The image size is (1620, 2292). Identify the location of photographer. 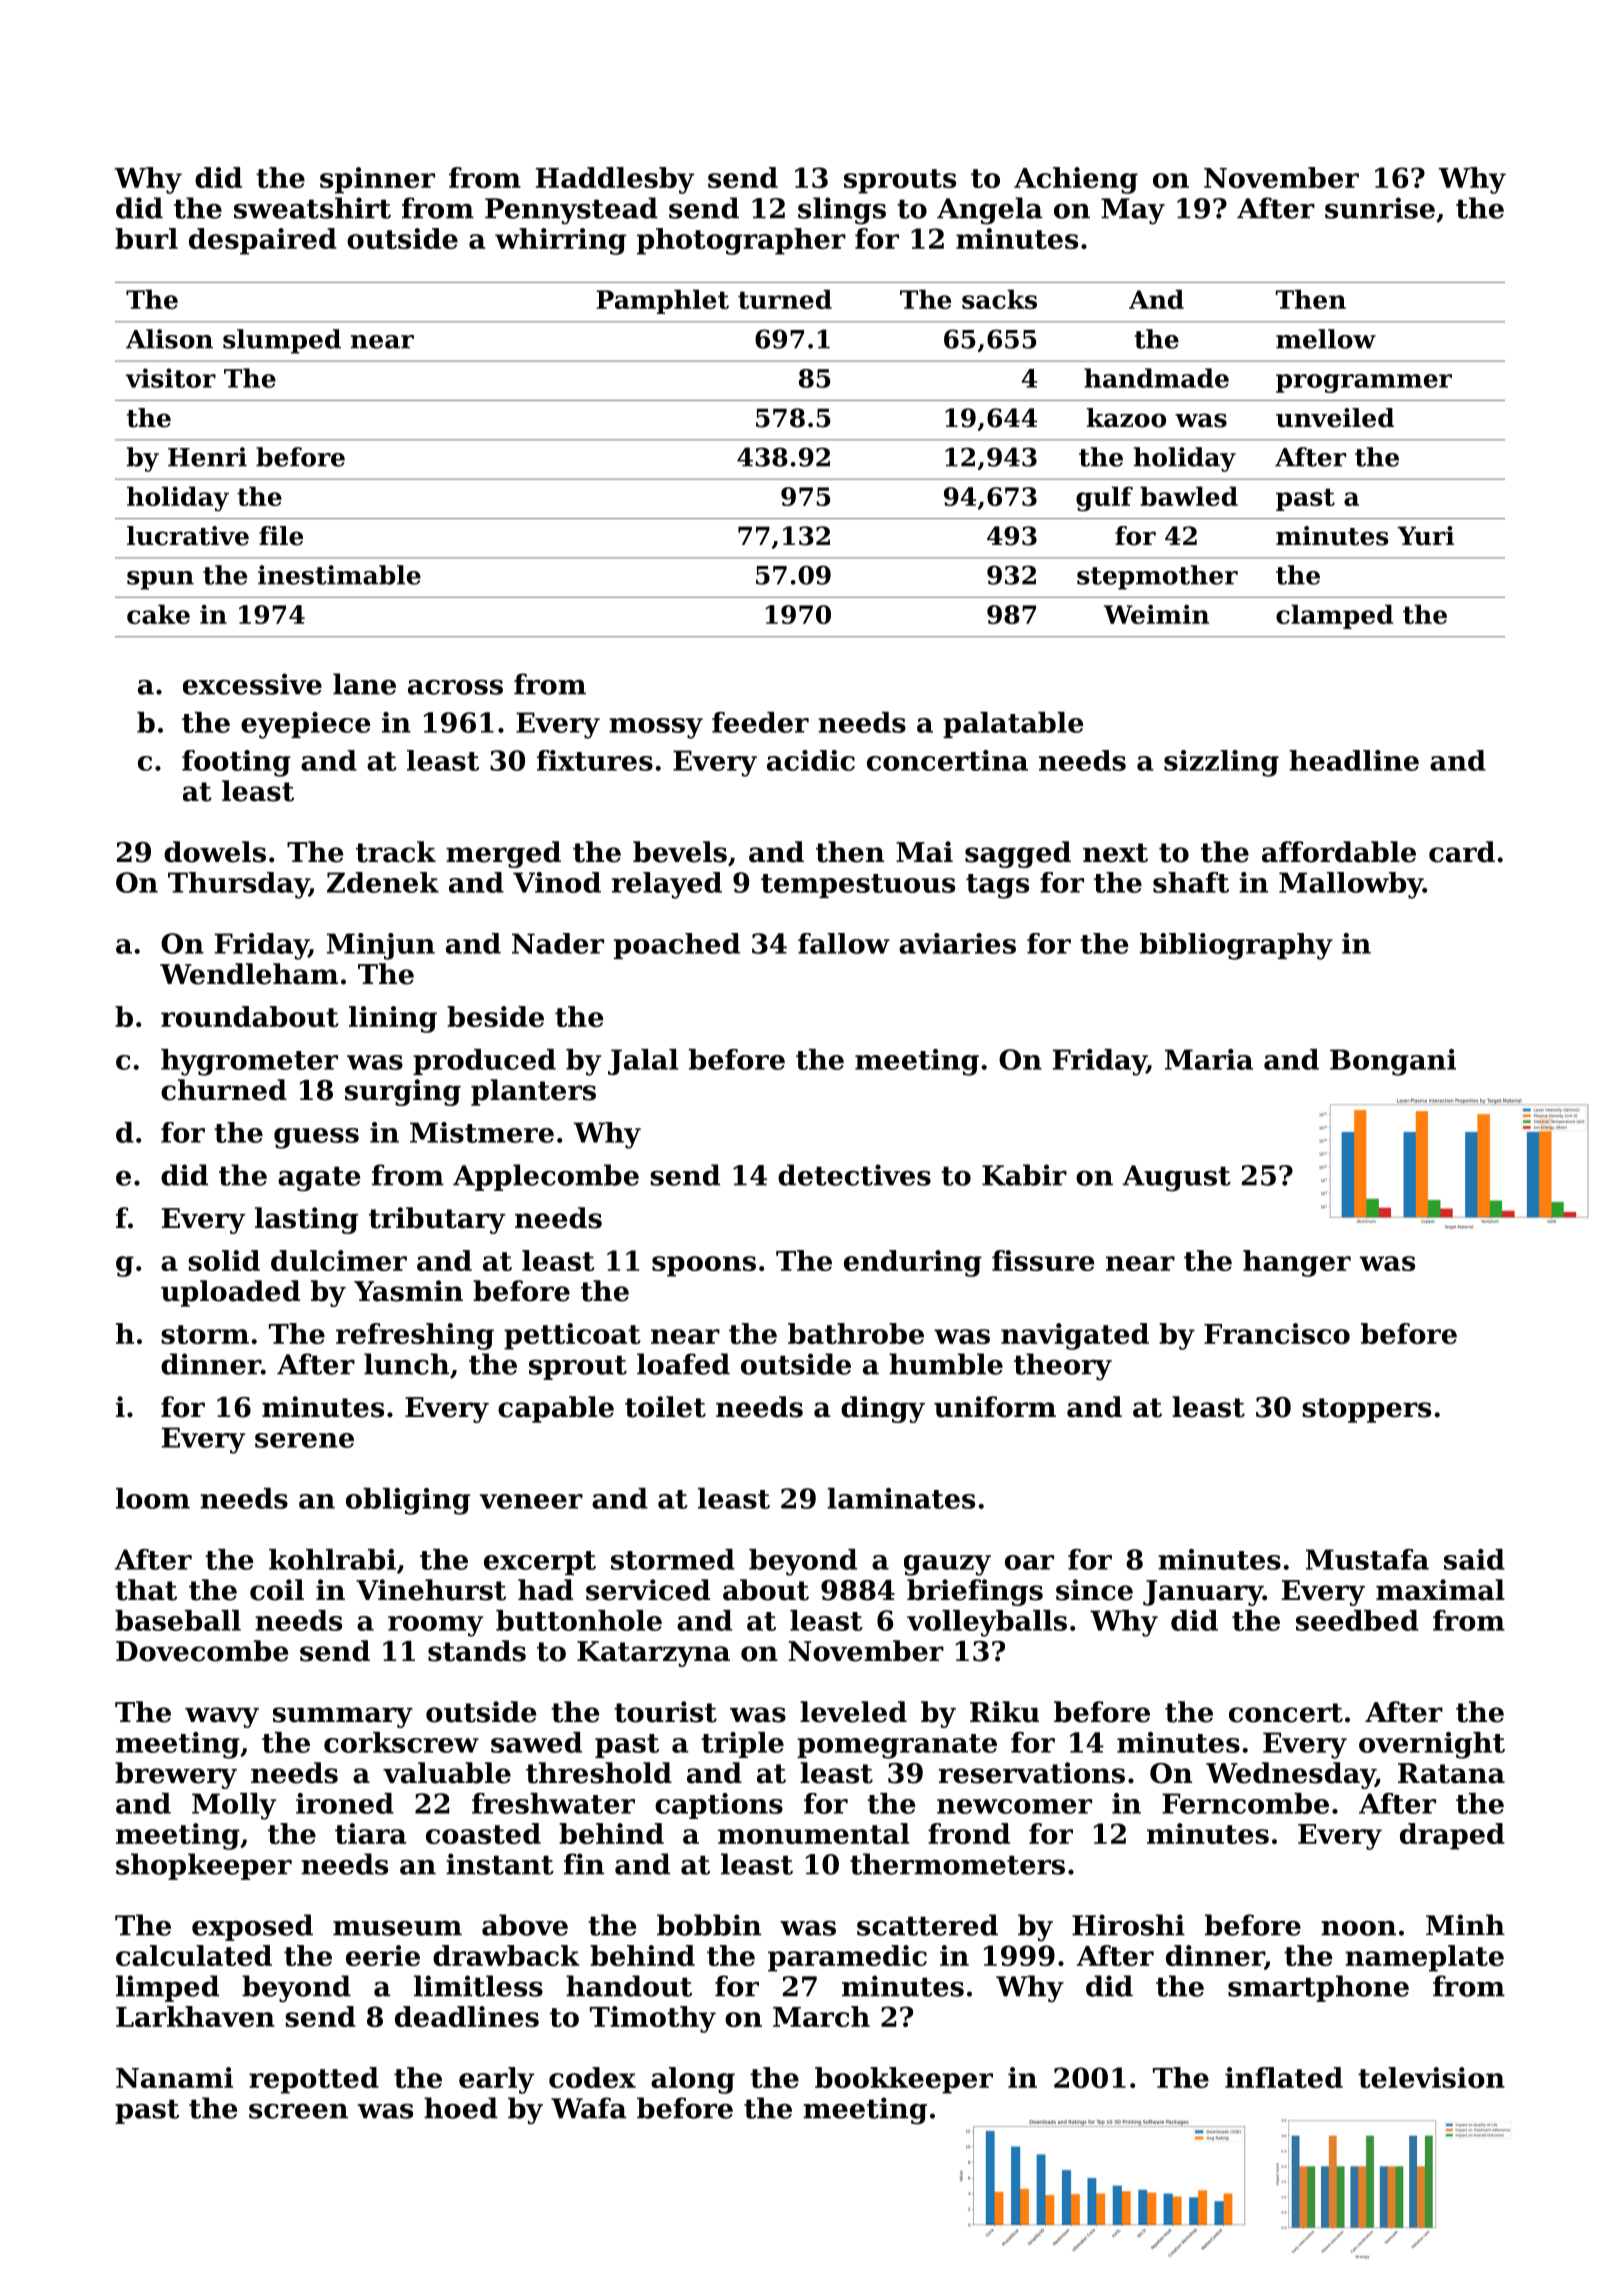
(741, 241).
